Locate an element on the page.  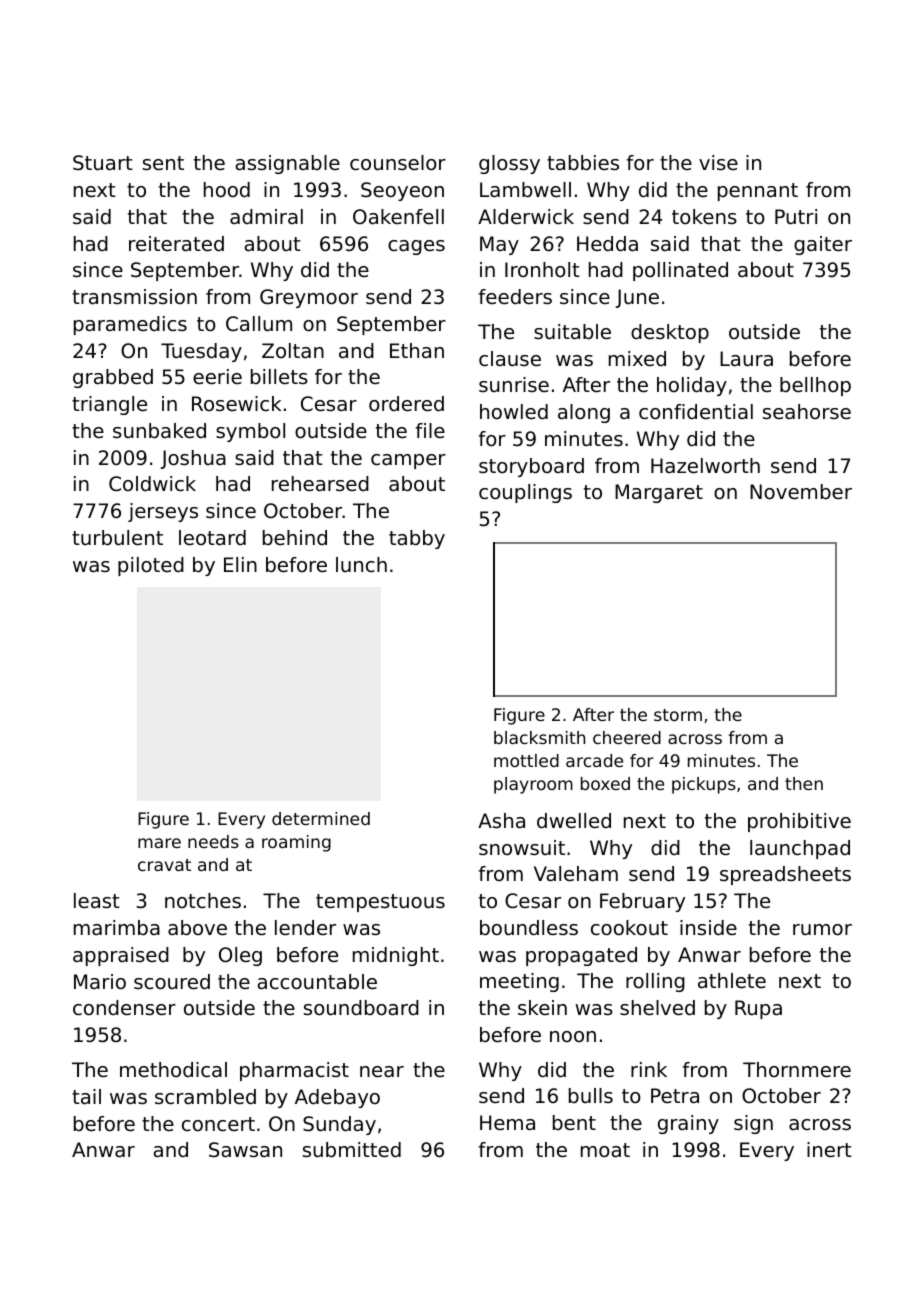
sent is located at coordinates (163, 163).
